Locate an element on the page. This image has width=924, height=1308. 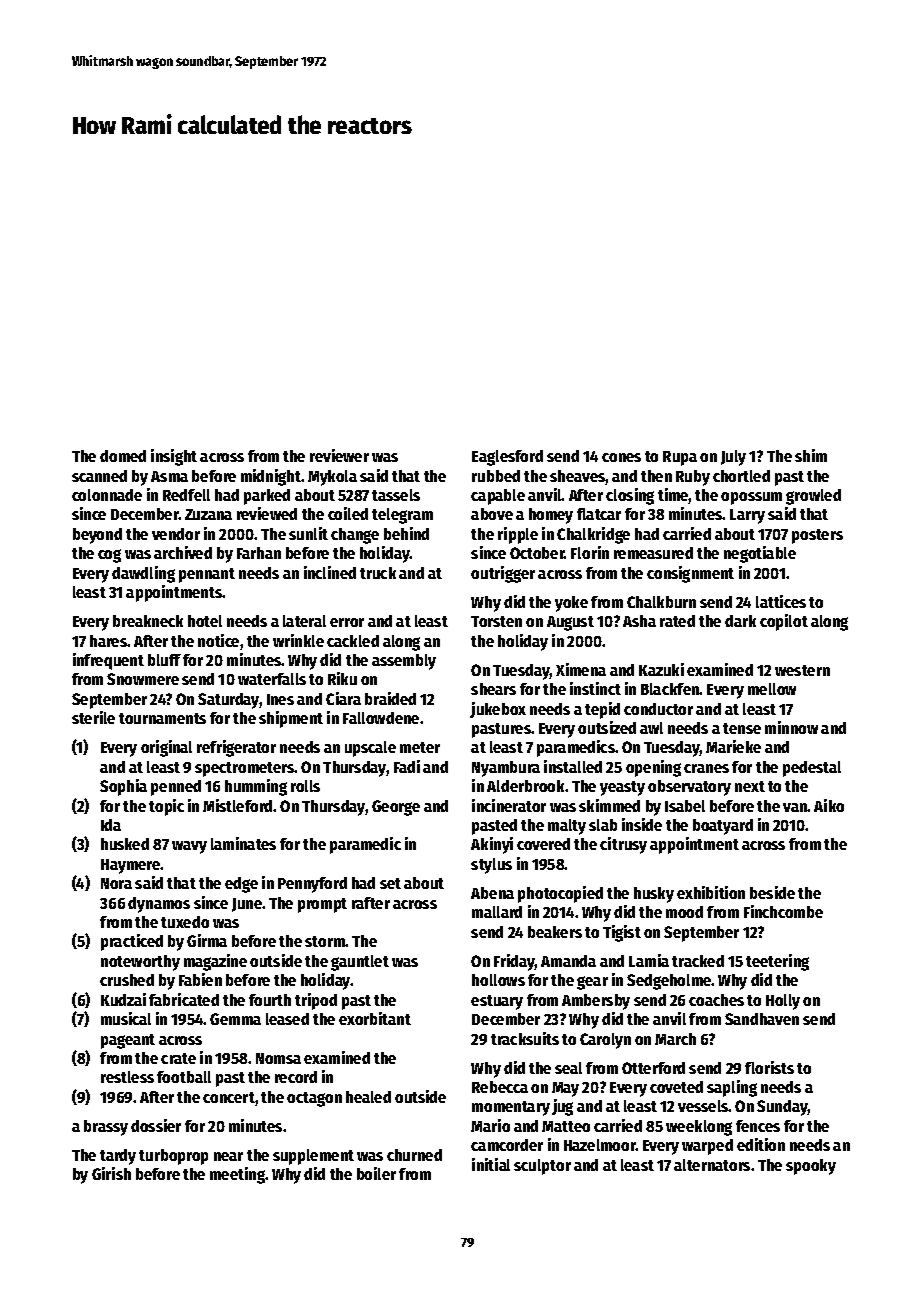
Eaglesford is located at coordinates (507, 458).
